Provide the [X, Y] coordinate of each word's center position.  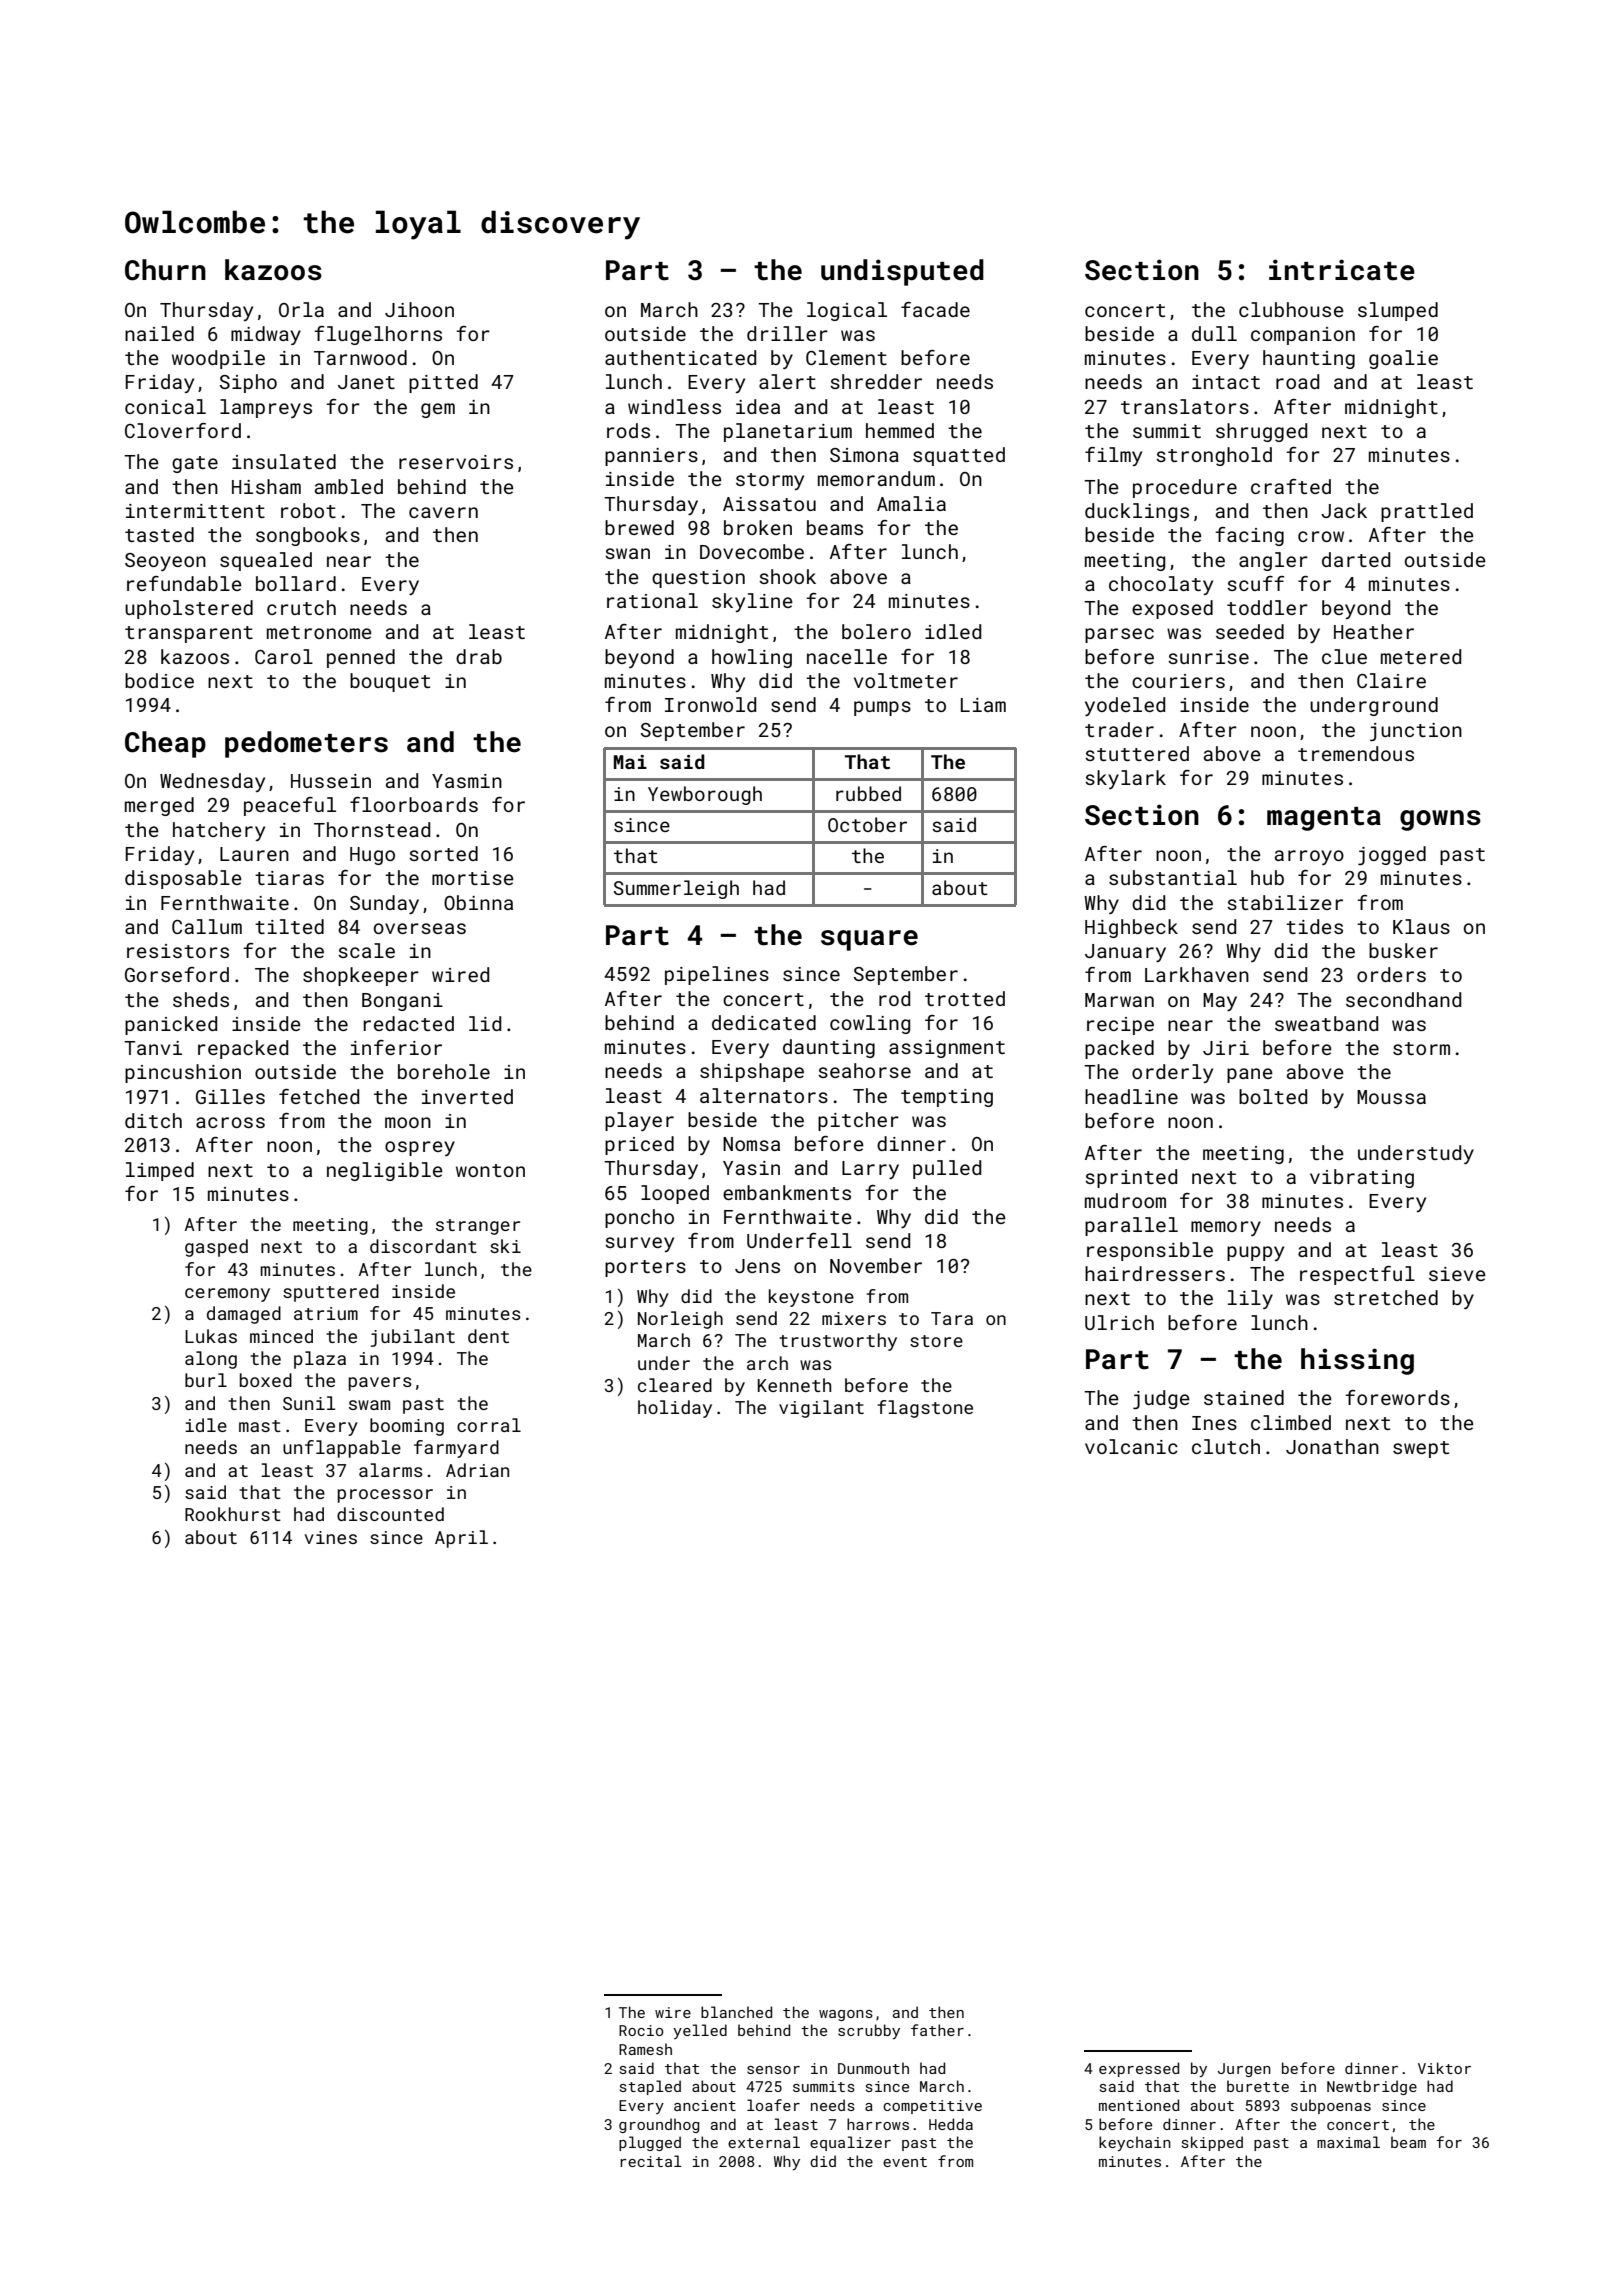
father [937, 2030]
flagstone [925, 1409]
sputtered [331, 1293]
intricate [1342, 270]
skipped [1212, 2143]
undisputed [902, 272]
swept [1421, 1449]
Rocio [641, 2030]
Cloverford [183, 430]
